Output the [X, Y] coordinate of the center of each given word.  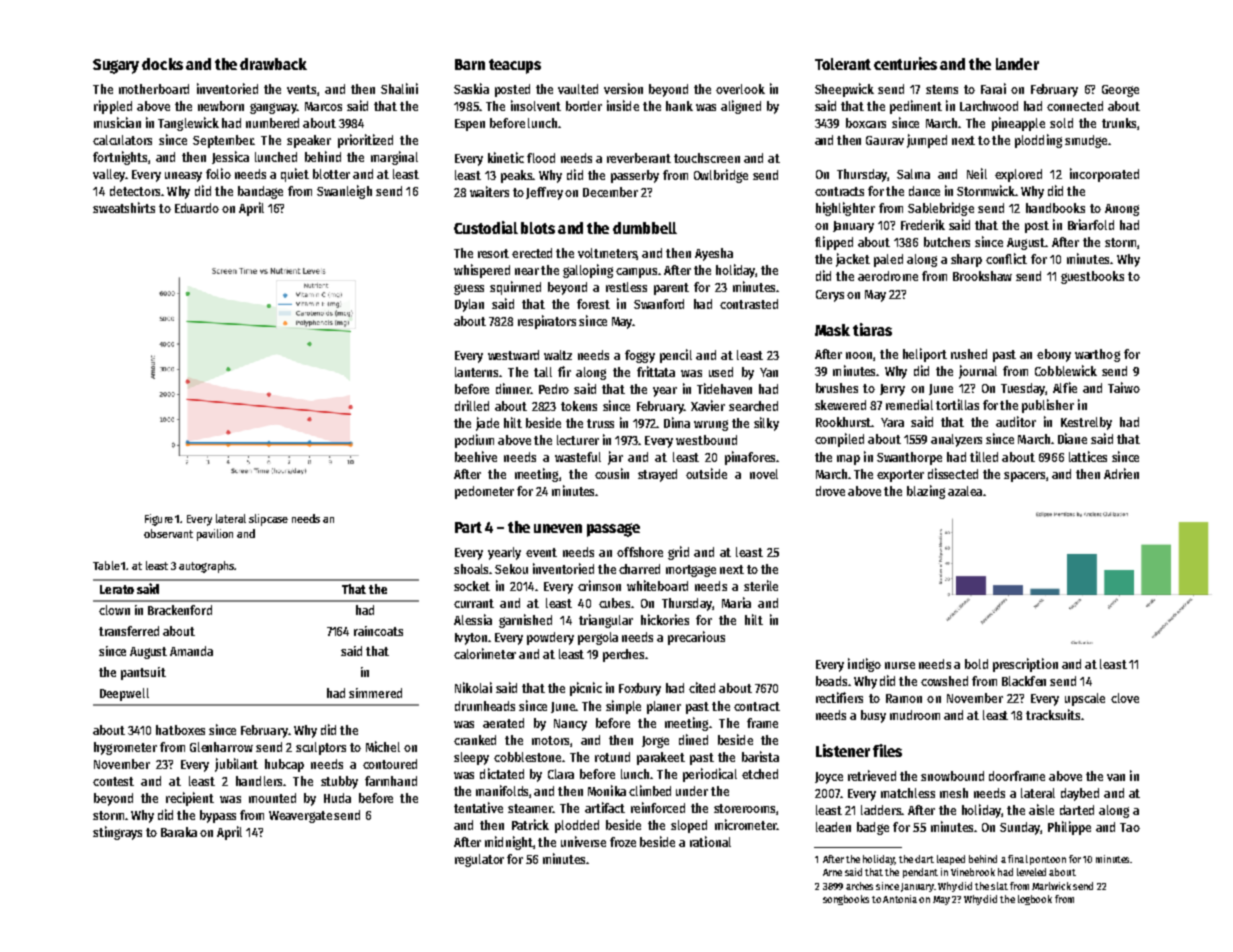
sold [1061, 123]
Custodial [486, 227]
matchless [908, 793]
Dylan [469, 305]
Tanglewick [188, 124]
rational [710, 841]
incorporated [1104, 175]
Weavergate [300, 817]
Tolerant [843, 64]
